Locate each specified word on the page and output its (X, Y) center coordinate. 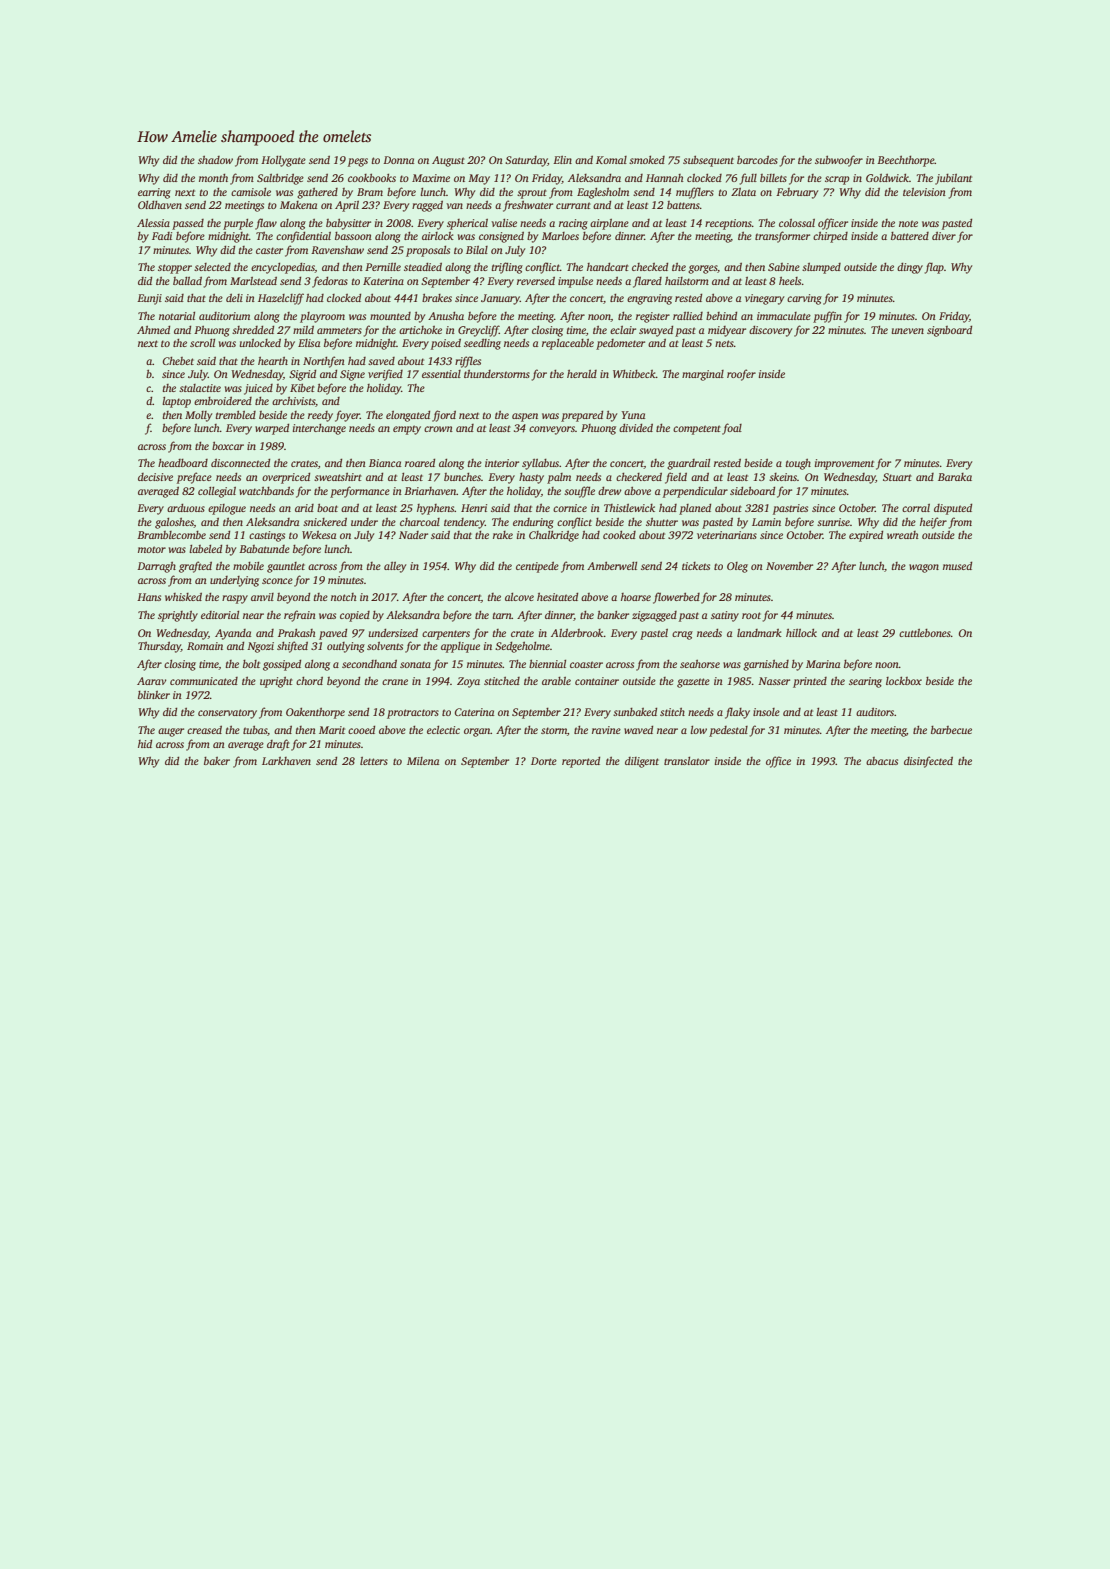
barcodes (757, 160)
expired (866, 536)
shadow (215, 160)
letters (374, 761)
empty (407, 430)
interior (502, 463)
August (448, 161)
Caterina (474, 712)
